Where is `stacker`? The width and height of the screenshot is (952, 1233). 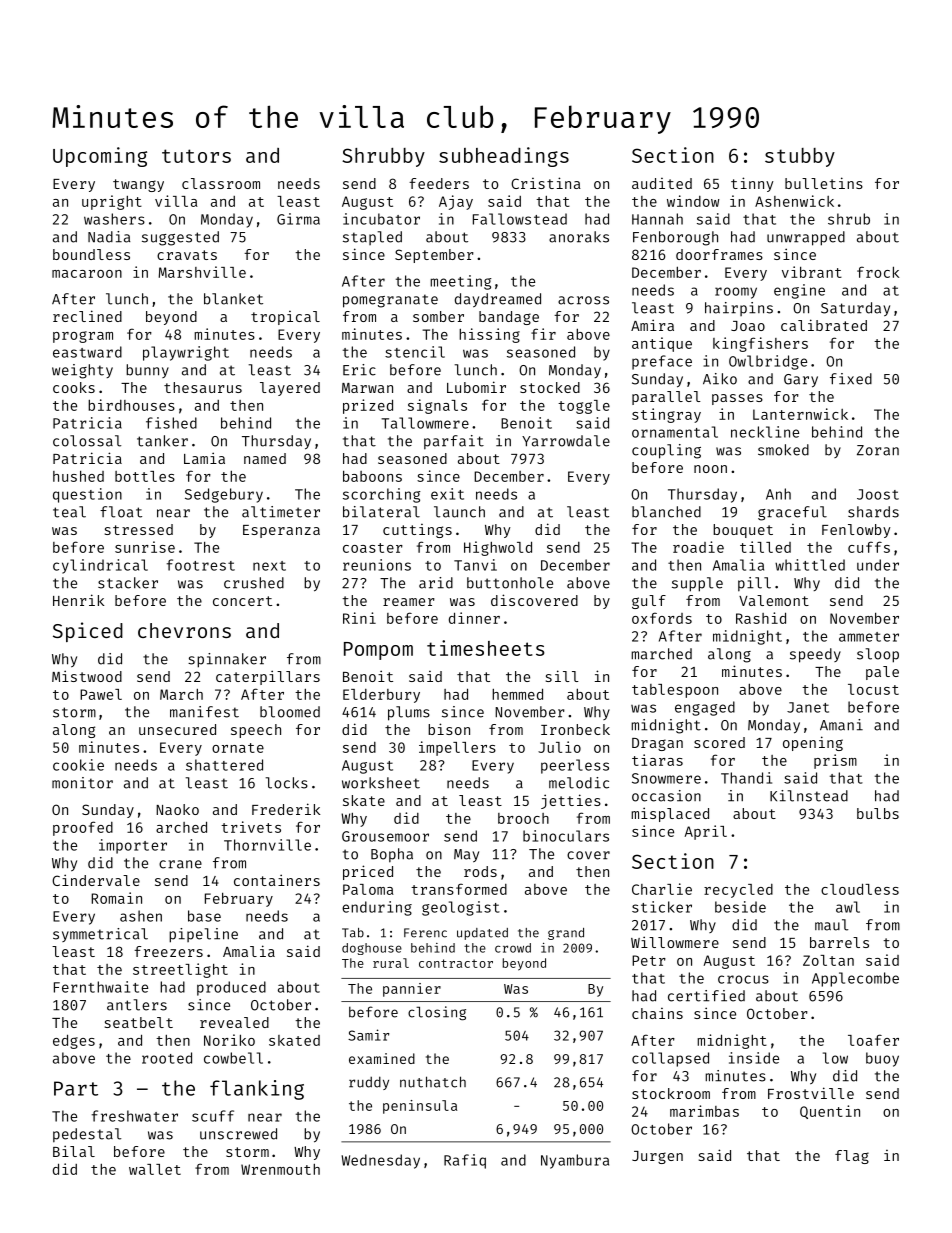
stacker is located at coordinates (128, 583).
